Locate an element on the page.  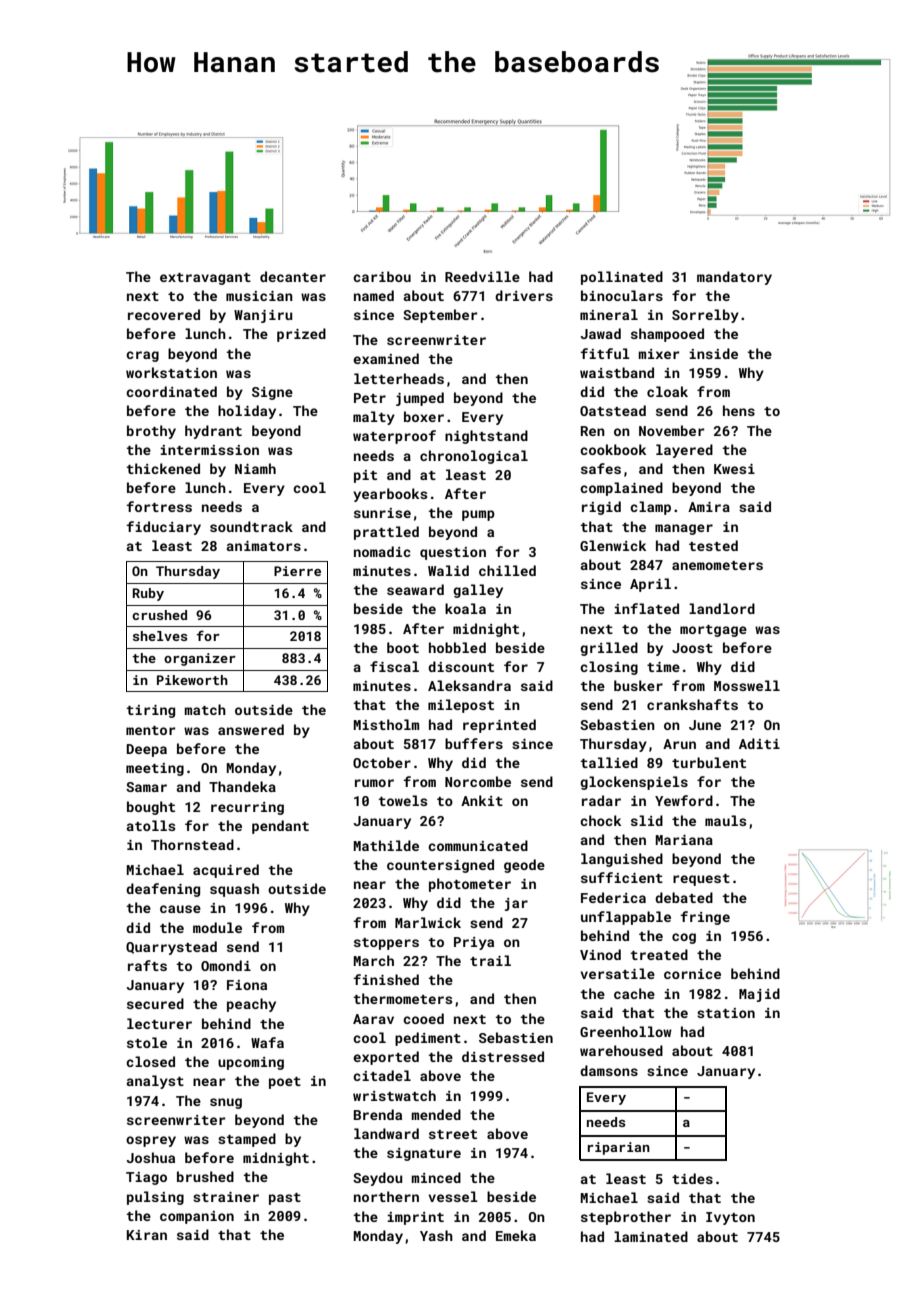
extravagant is located at coordinates (205, 279).
